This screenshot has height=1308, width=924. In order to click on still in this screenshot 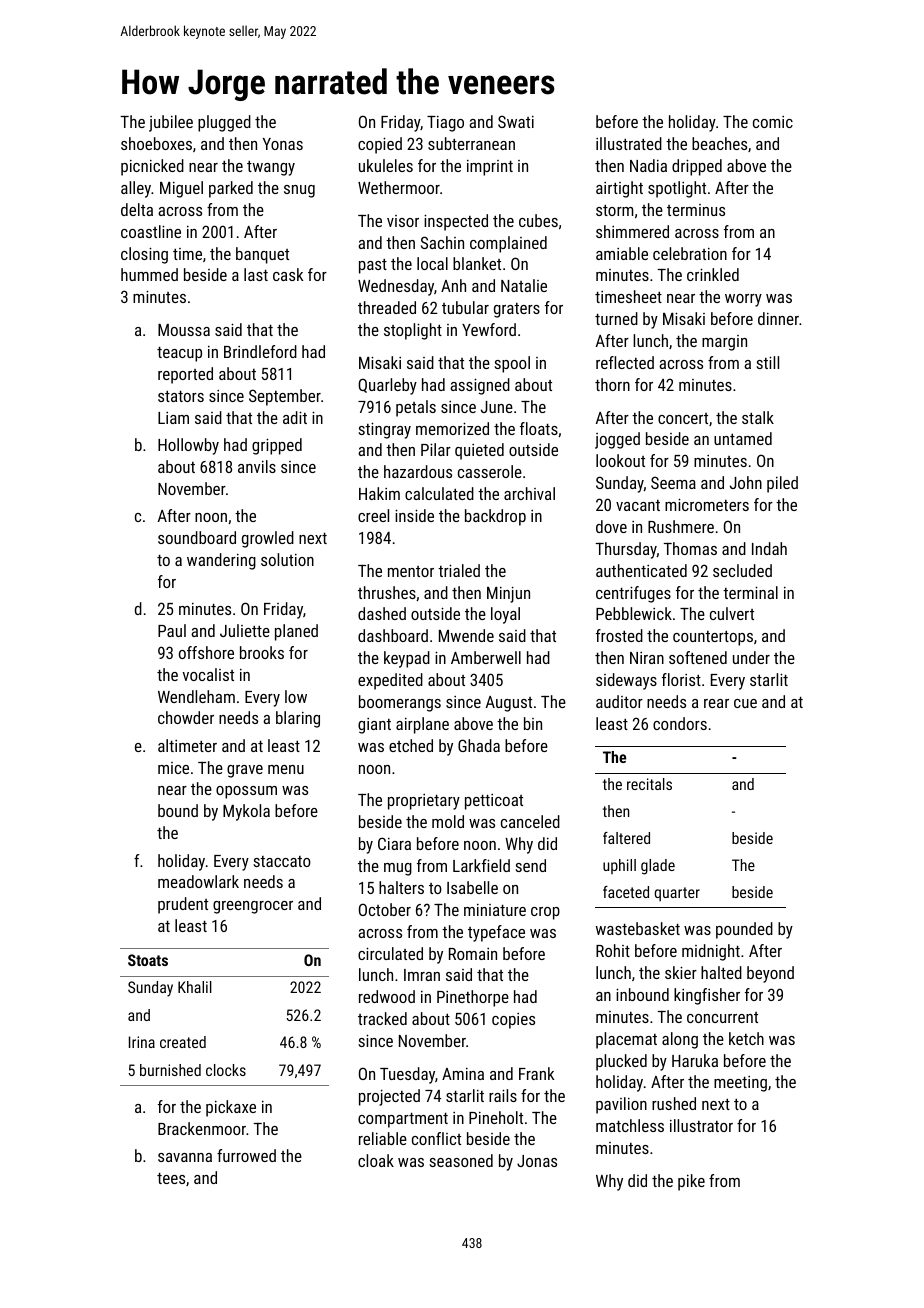, I will do `click(767, 362)`.
